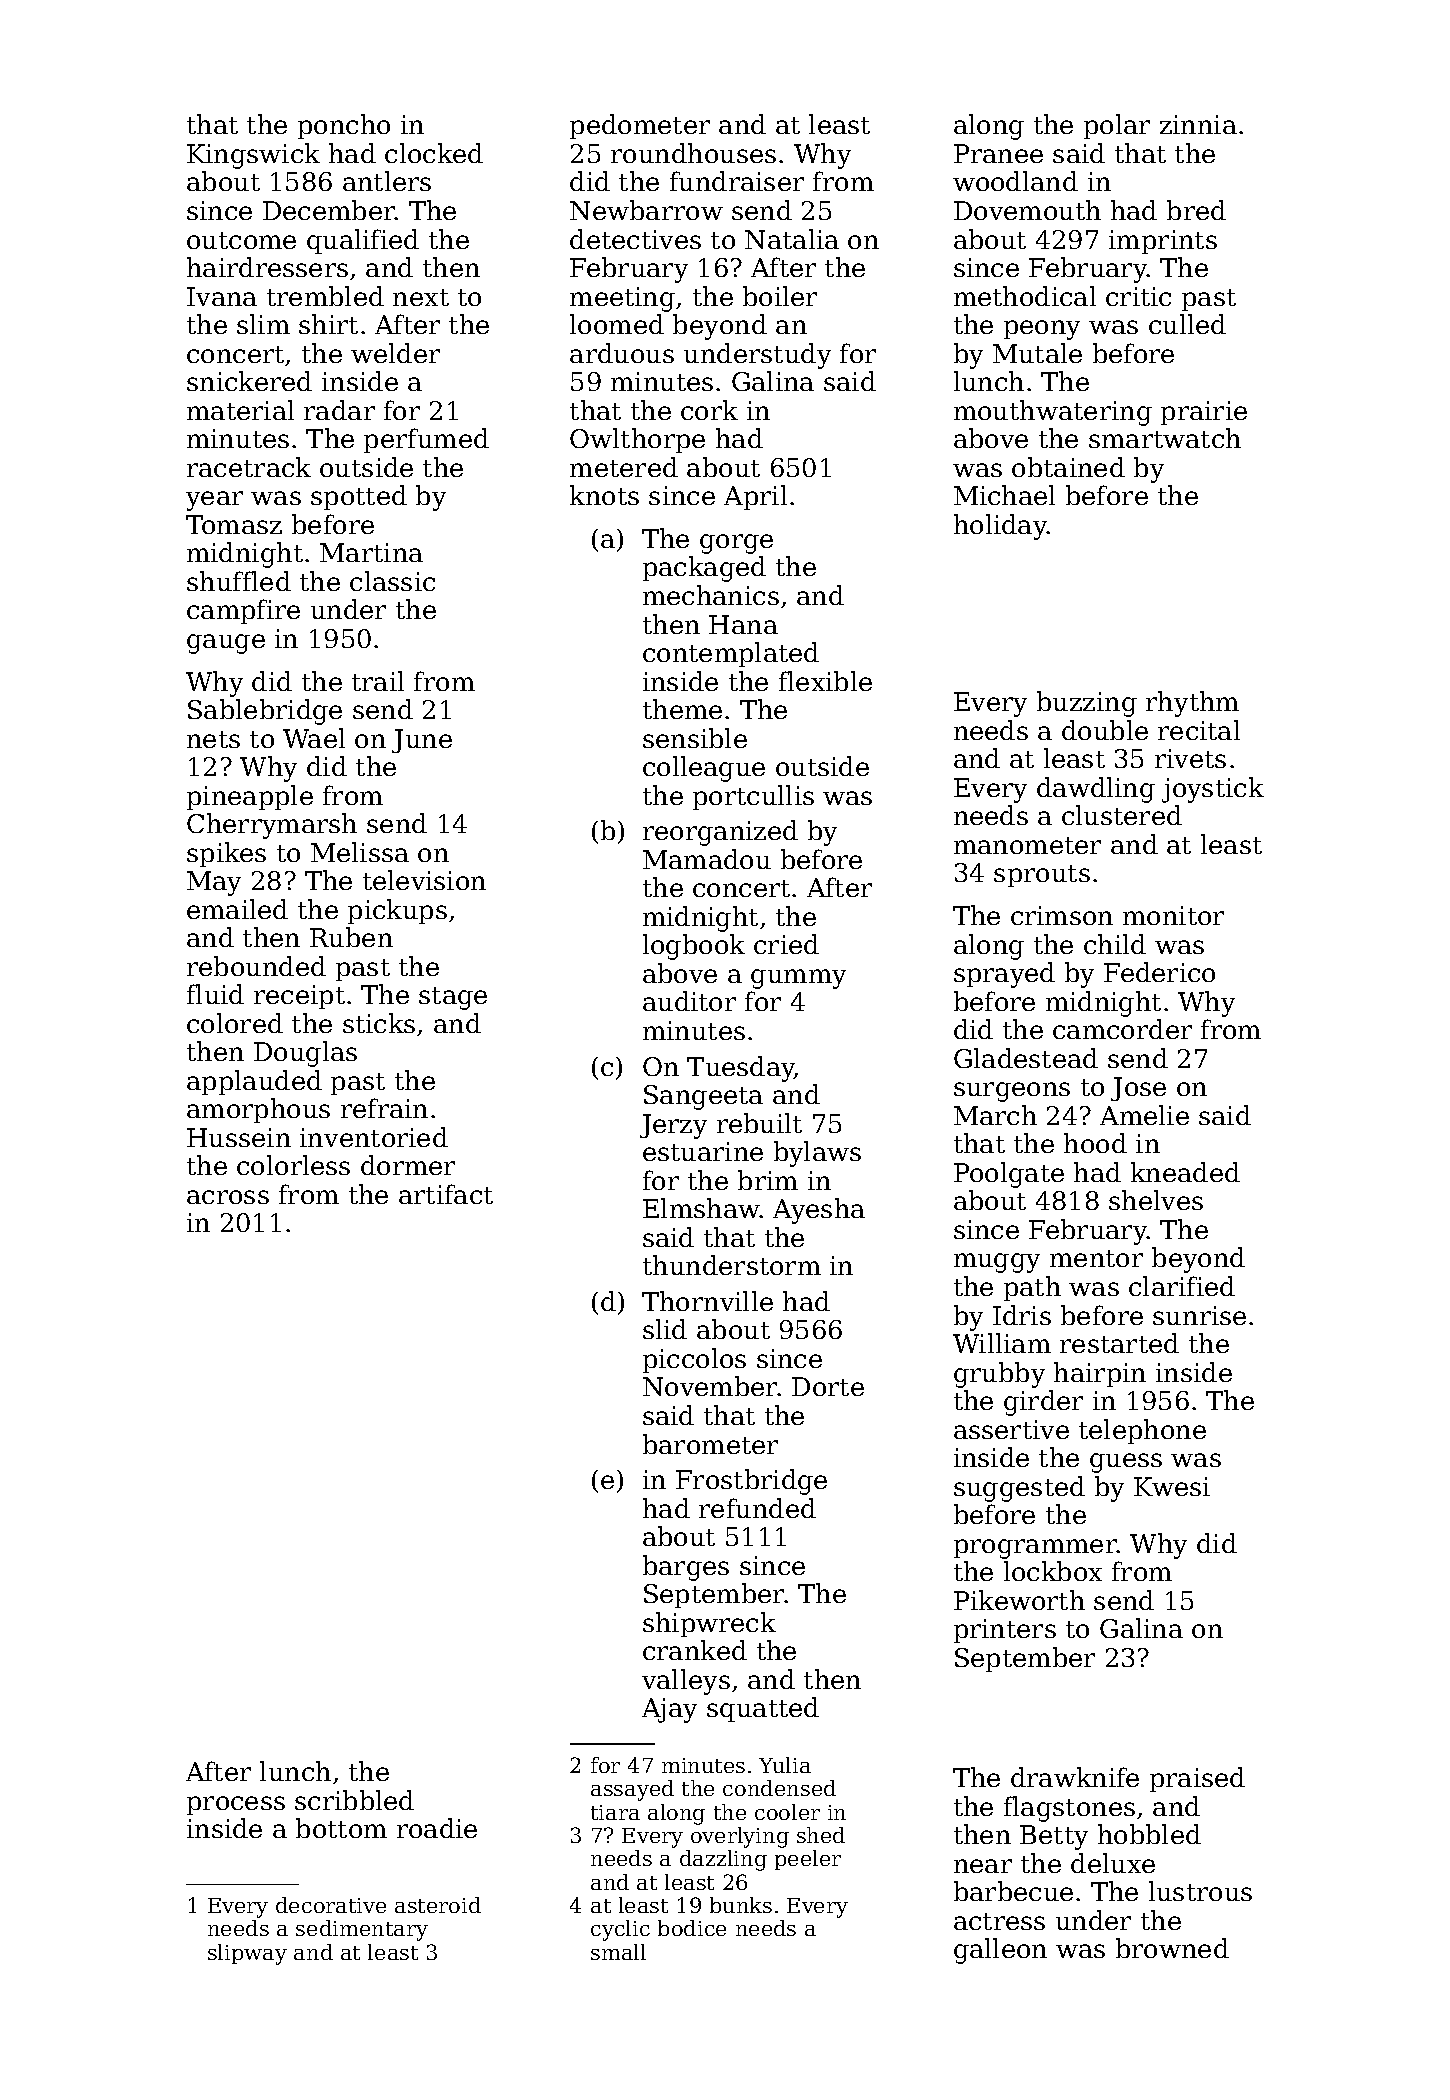 The width and height of the screenshot is (1450, 2100). What do you see at coordinates (1213, 790) in the screenshot?
I see `joystick` at bounding box center [1213, 790].
